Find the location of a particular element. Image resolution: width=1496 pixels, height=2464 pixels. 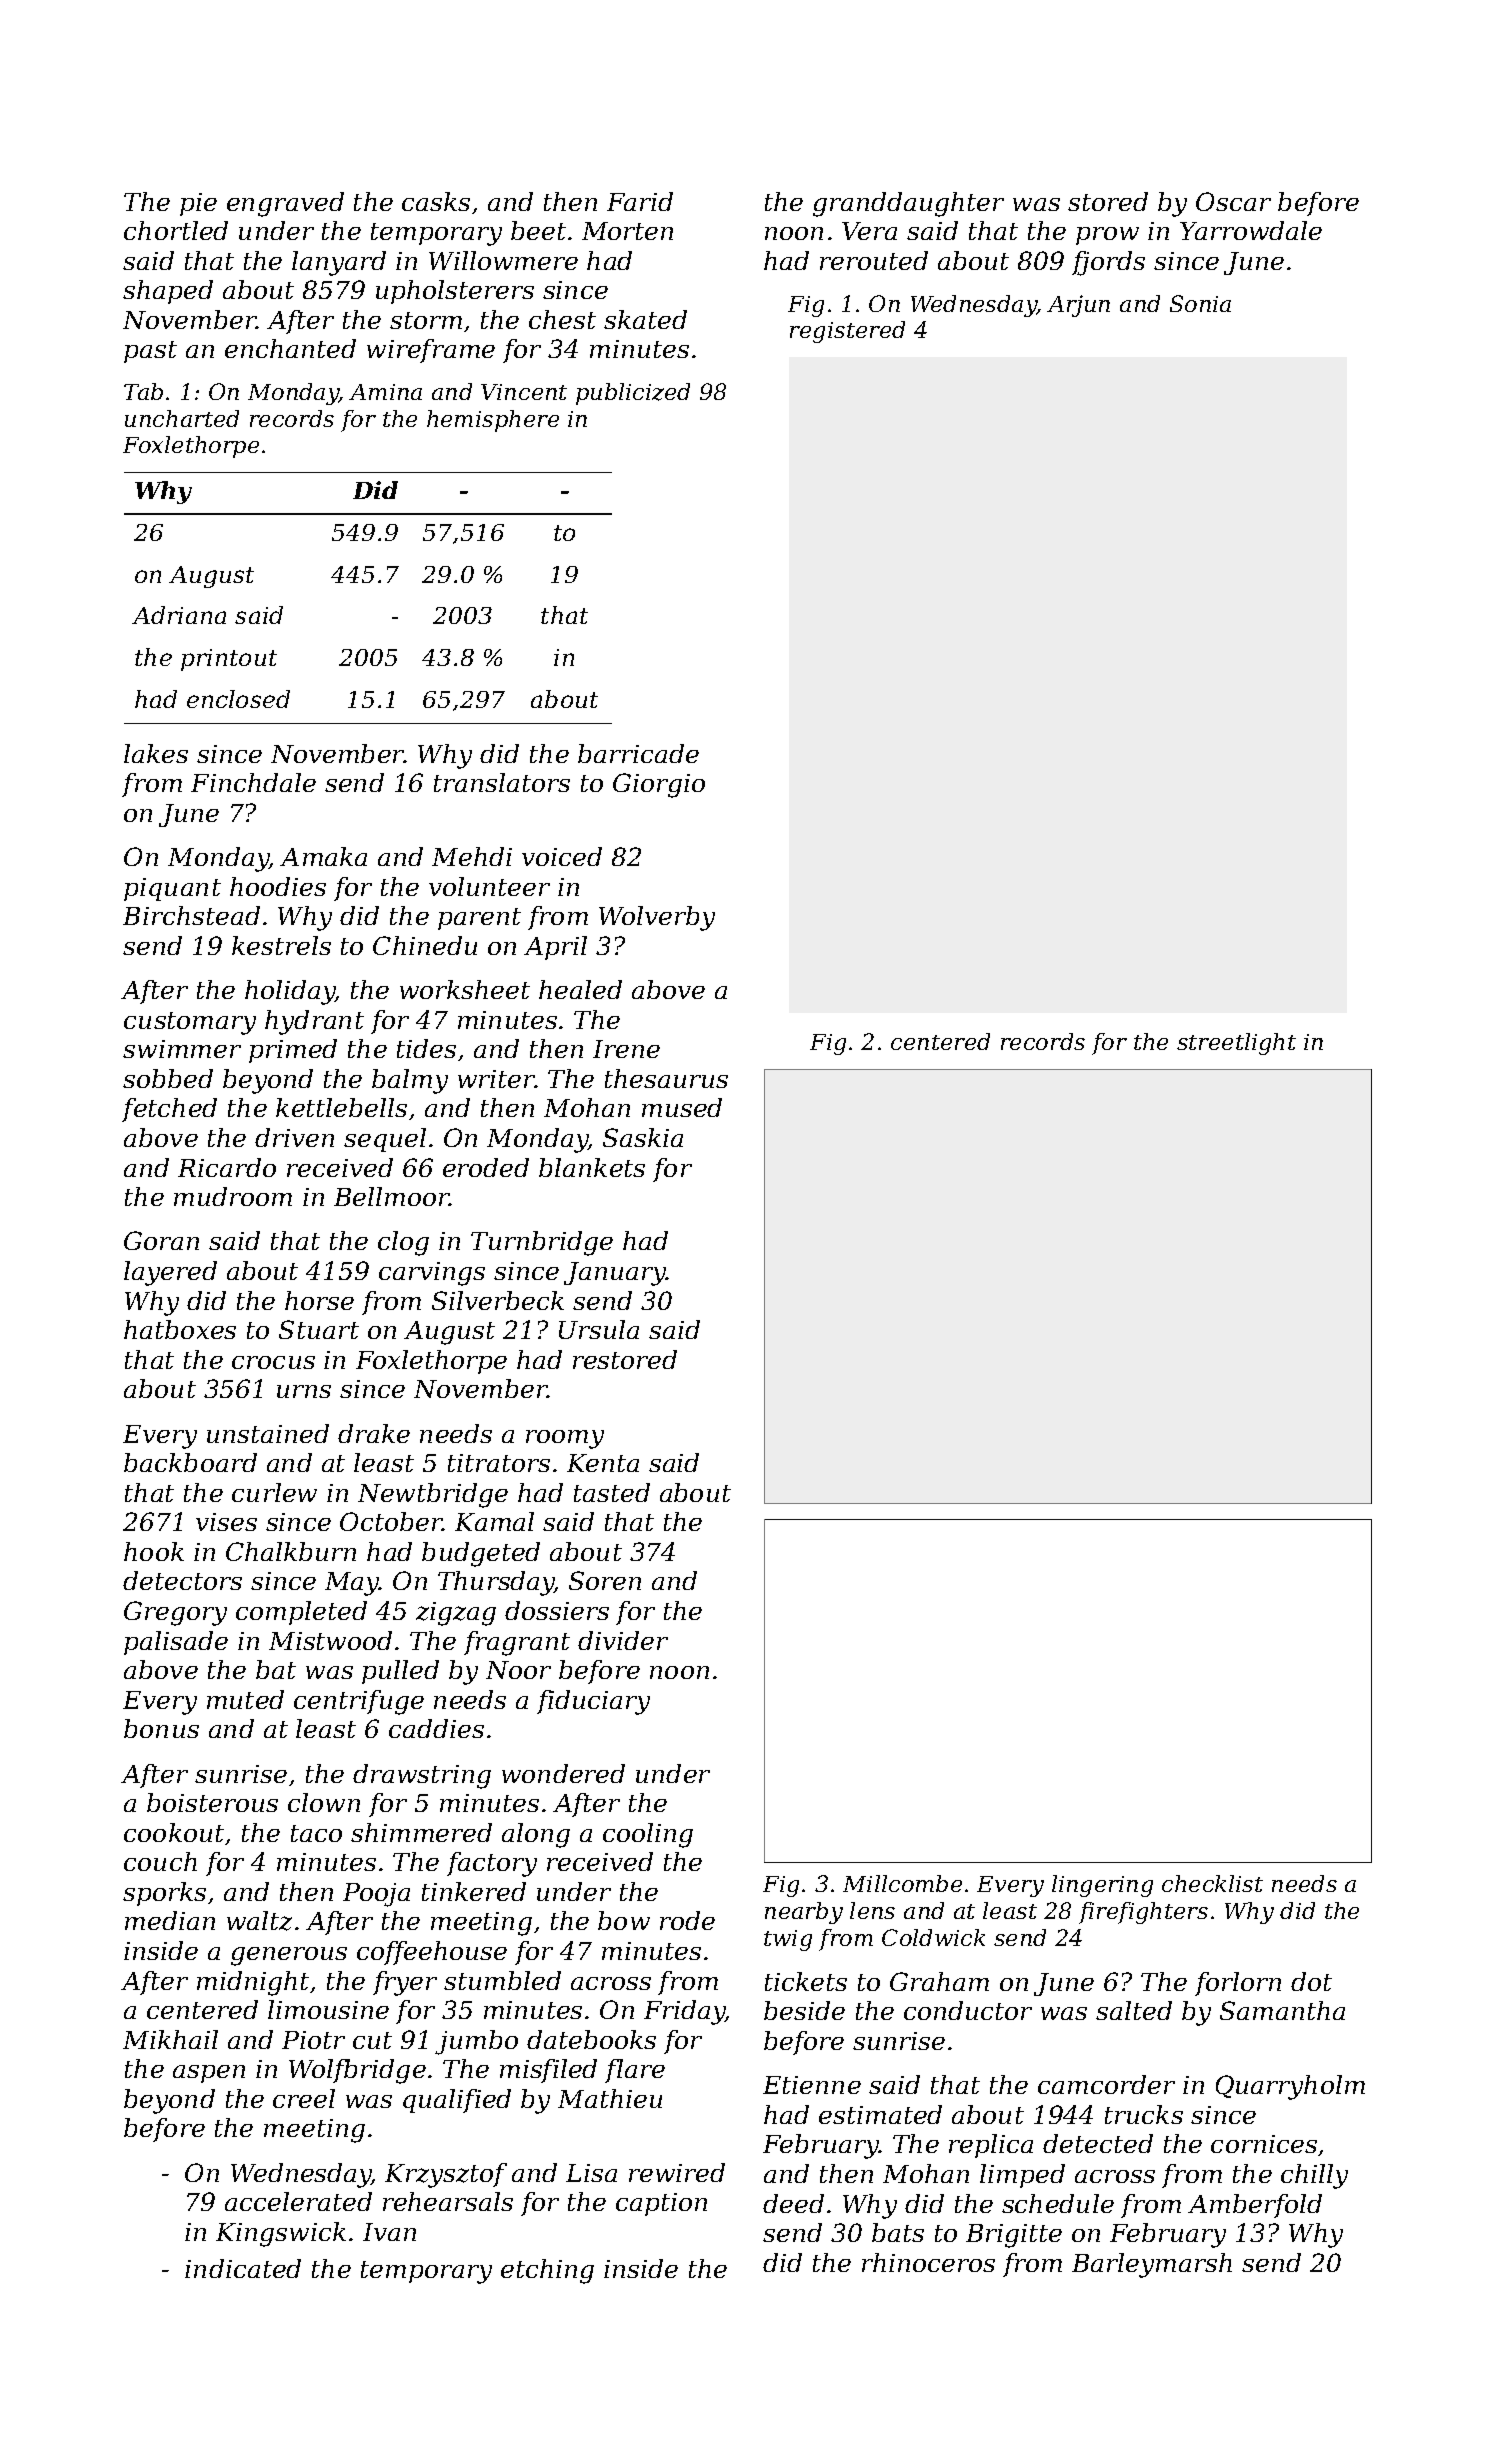

barricade is located at coordinates (638, 753).
